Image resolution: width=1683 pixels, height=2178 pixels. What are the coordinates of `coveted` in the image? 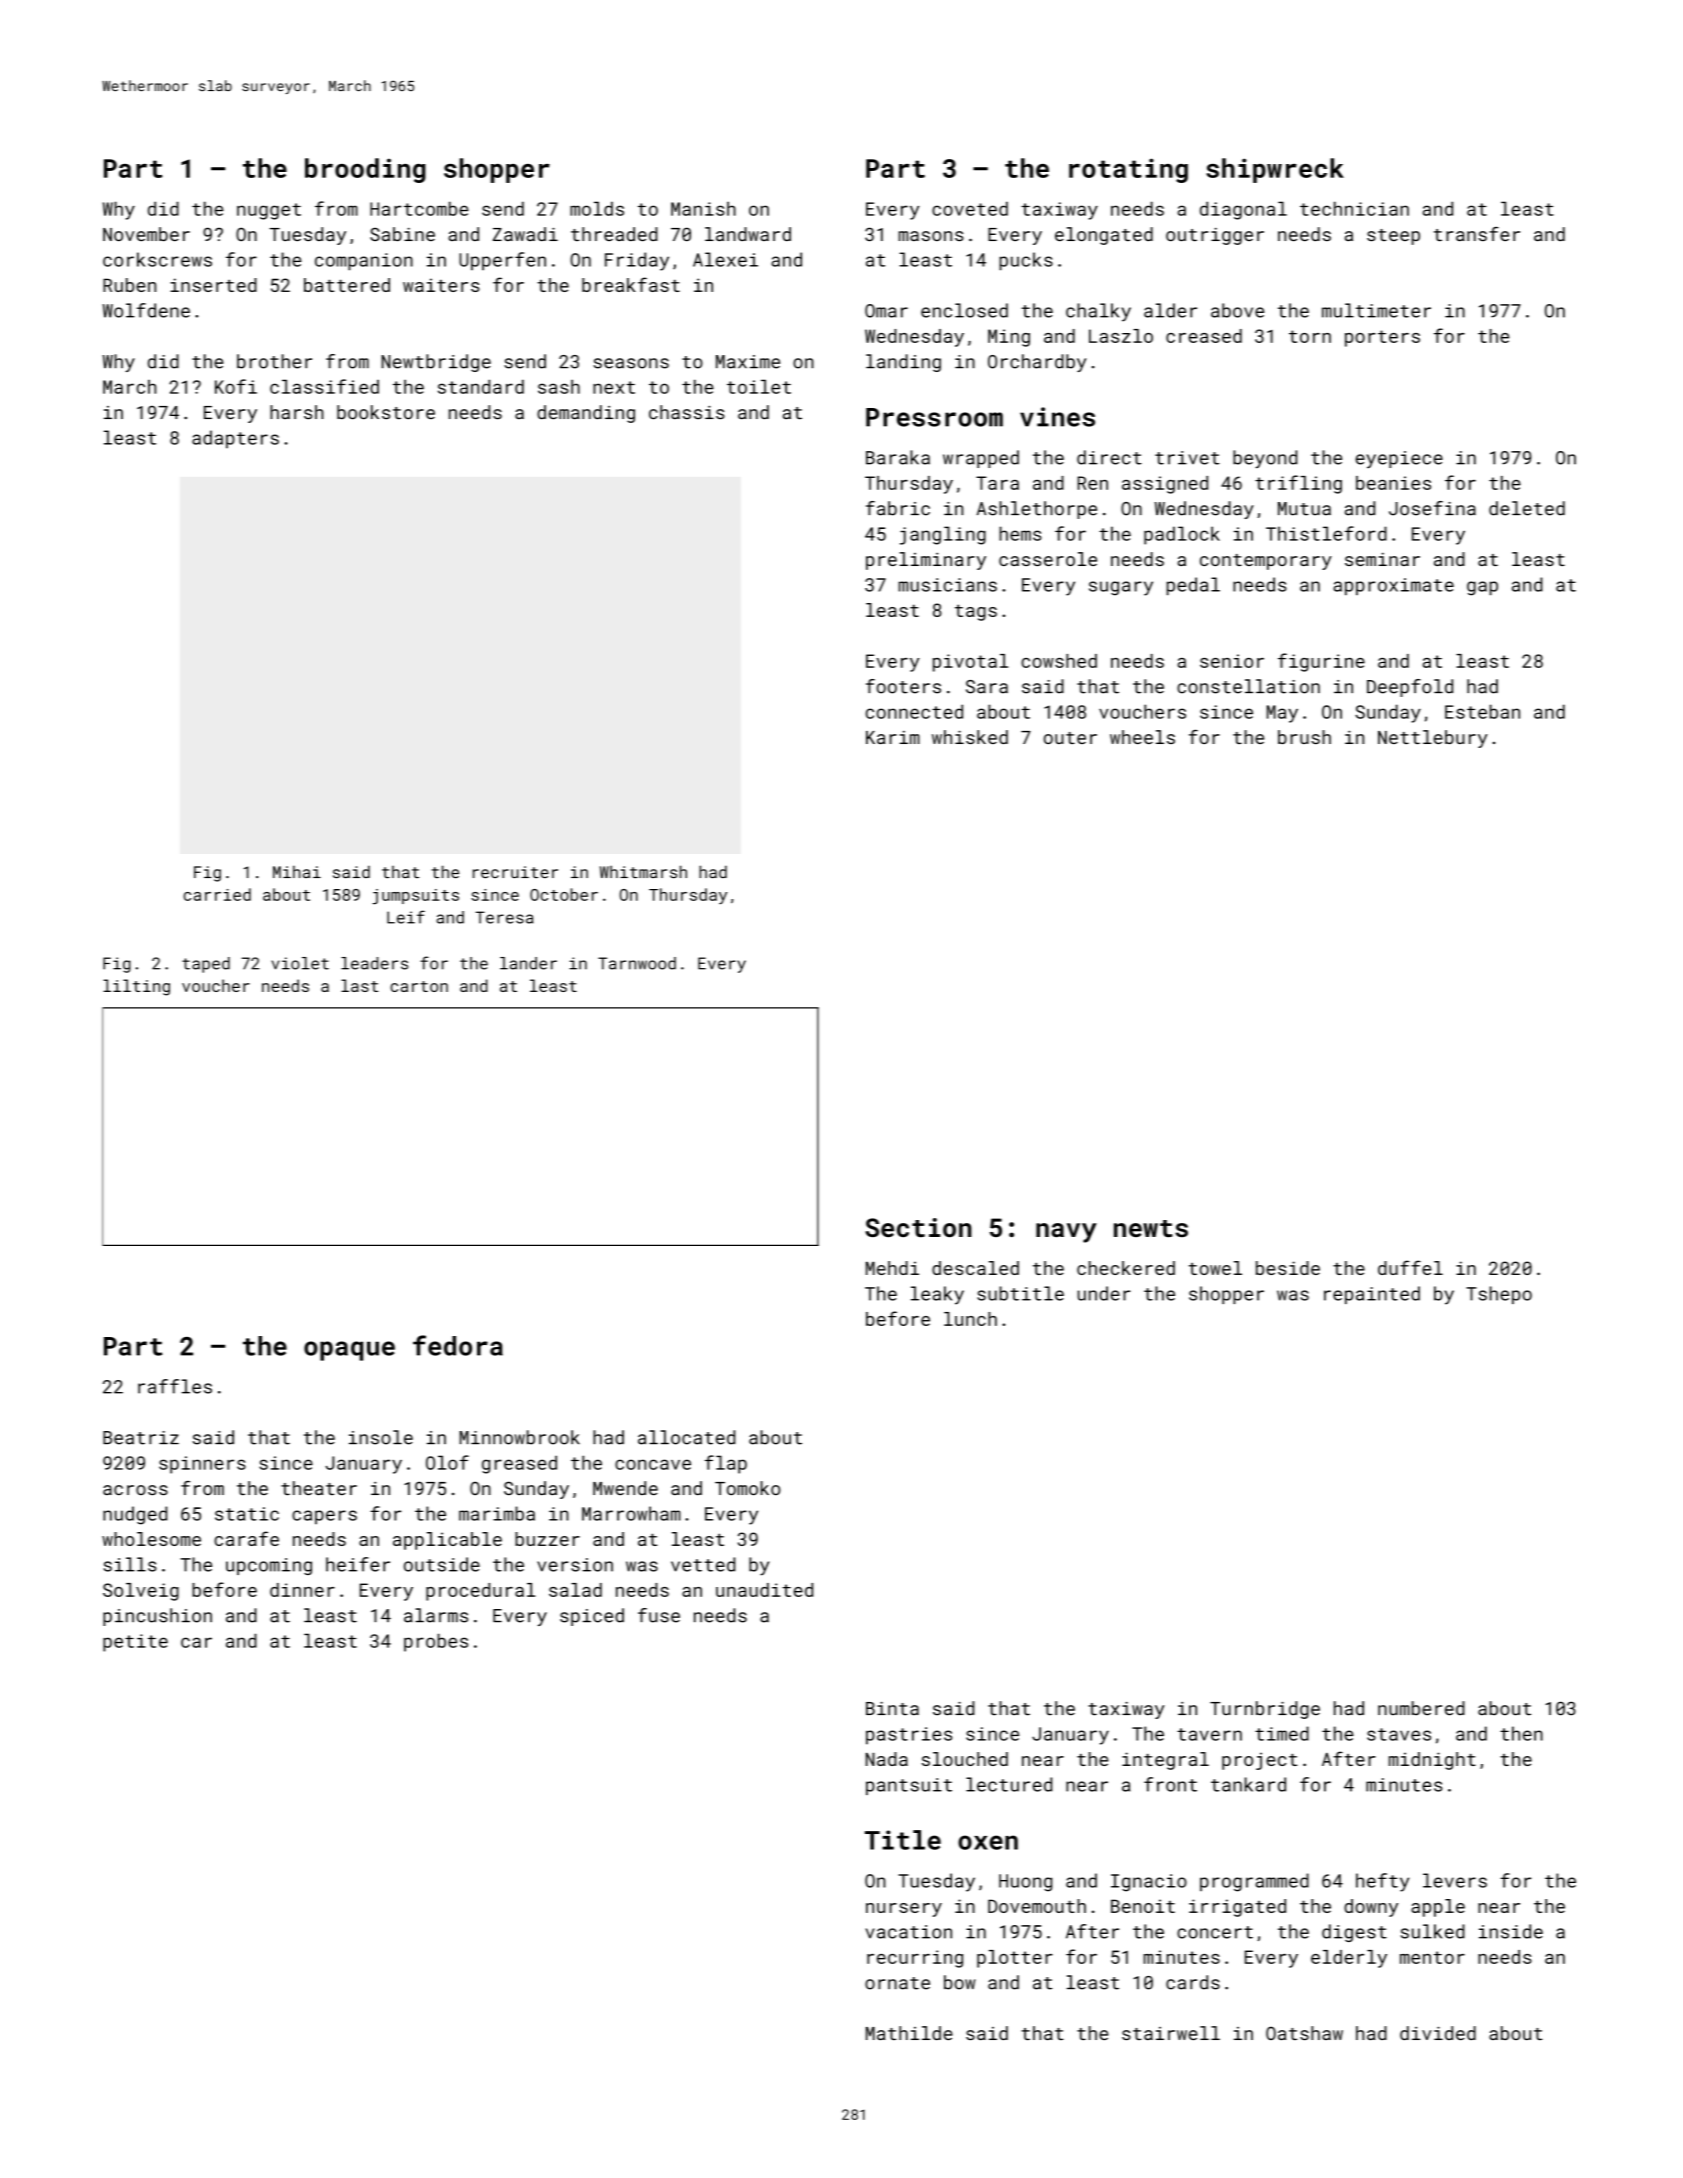 It's located at (970, 208).
